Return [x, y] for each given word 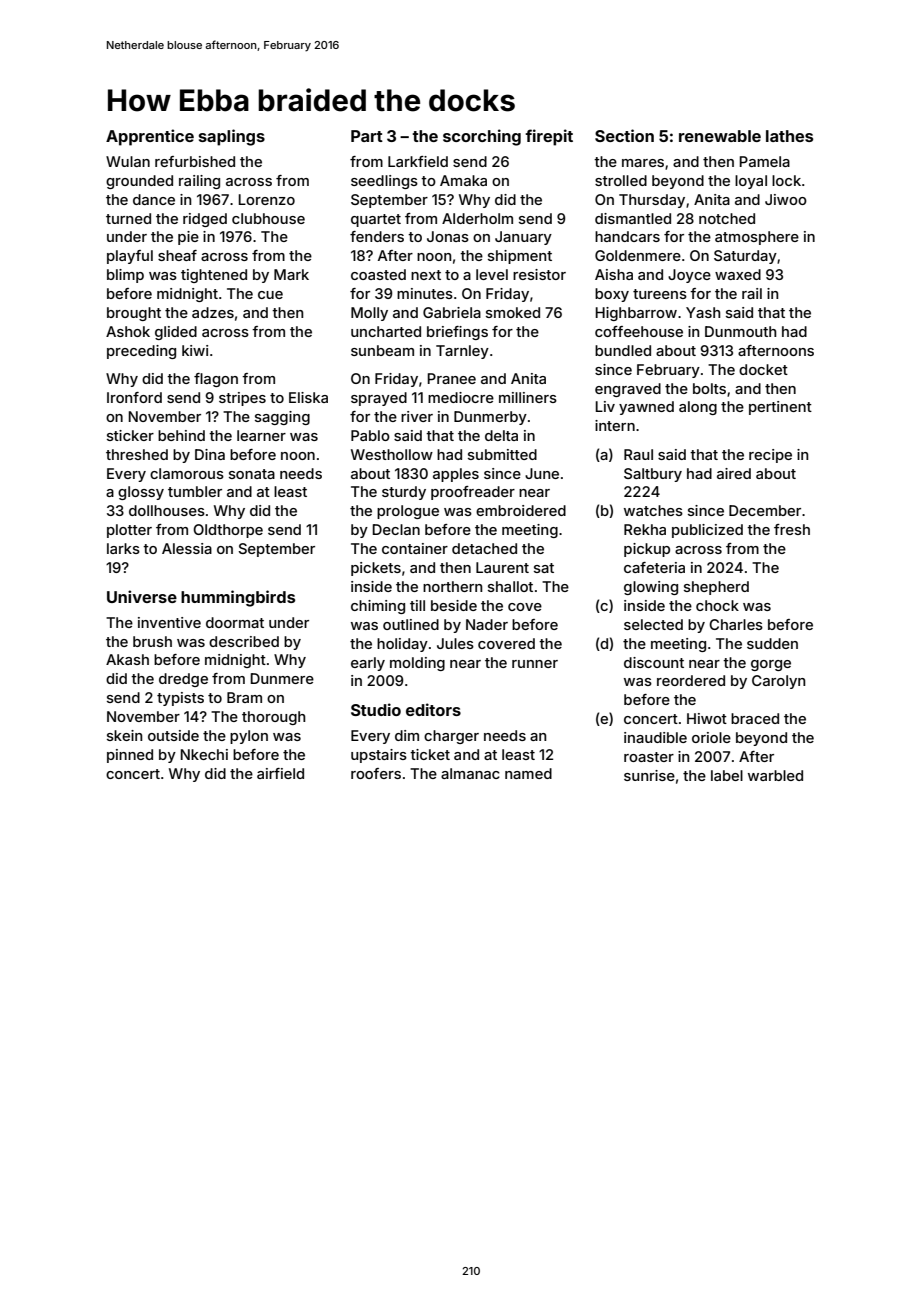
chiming [378, 607]
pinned [130, 756]
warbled [775, 775]
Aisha [614, 274]
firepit [549, 137]
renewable [720, 136]
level [492, 274]
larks [123, 548]
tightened [214, 276]
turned [128, 218]
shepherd [716, 588]
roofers [376, 773]
